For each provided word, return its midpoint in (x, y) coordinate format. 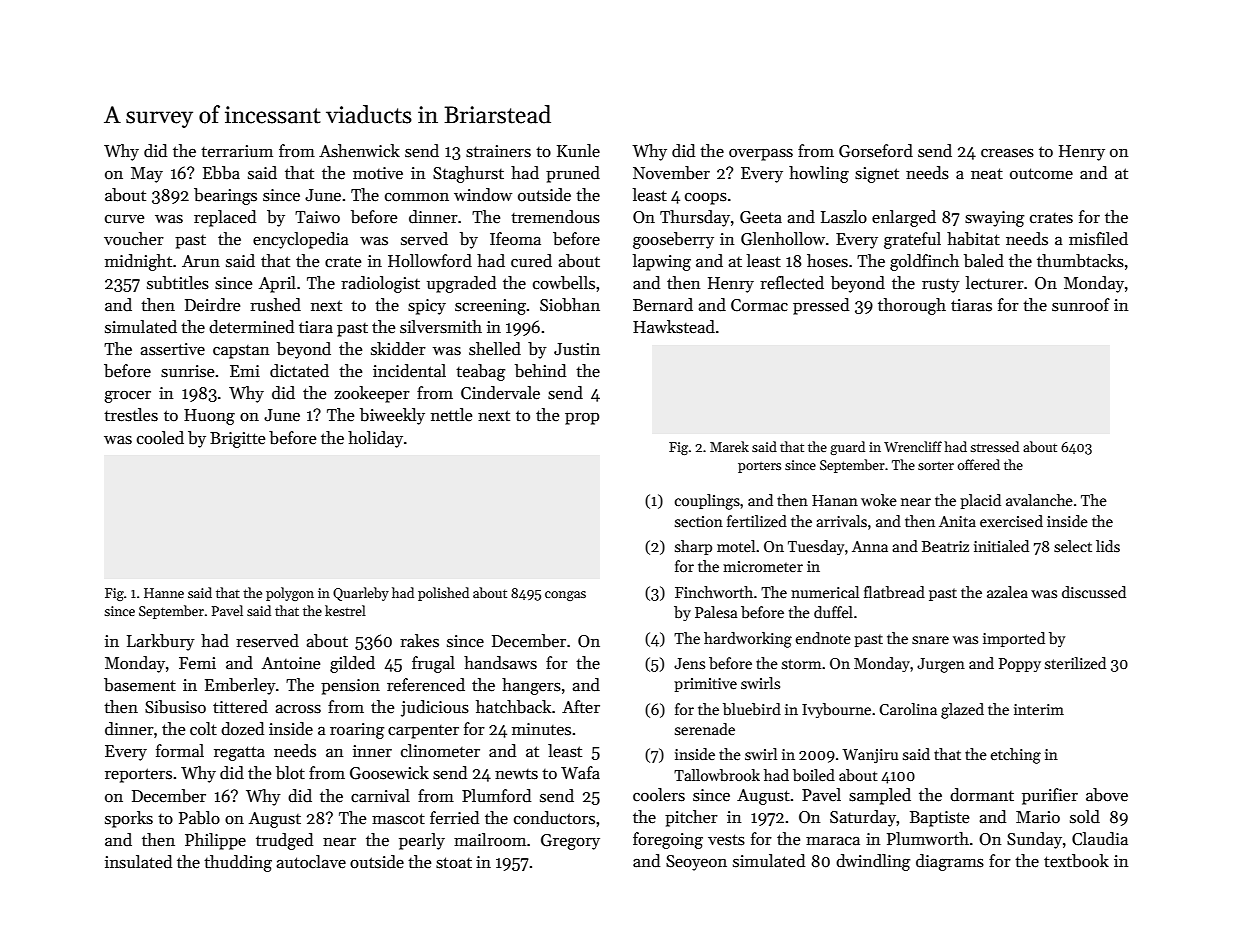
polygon (290, 594)
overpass (761, 155)
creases (1007, 153)
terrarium (237, 151)
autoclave (311, 862)
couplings (707, 502)
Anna (870, 546)
